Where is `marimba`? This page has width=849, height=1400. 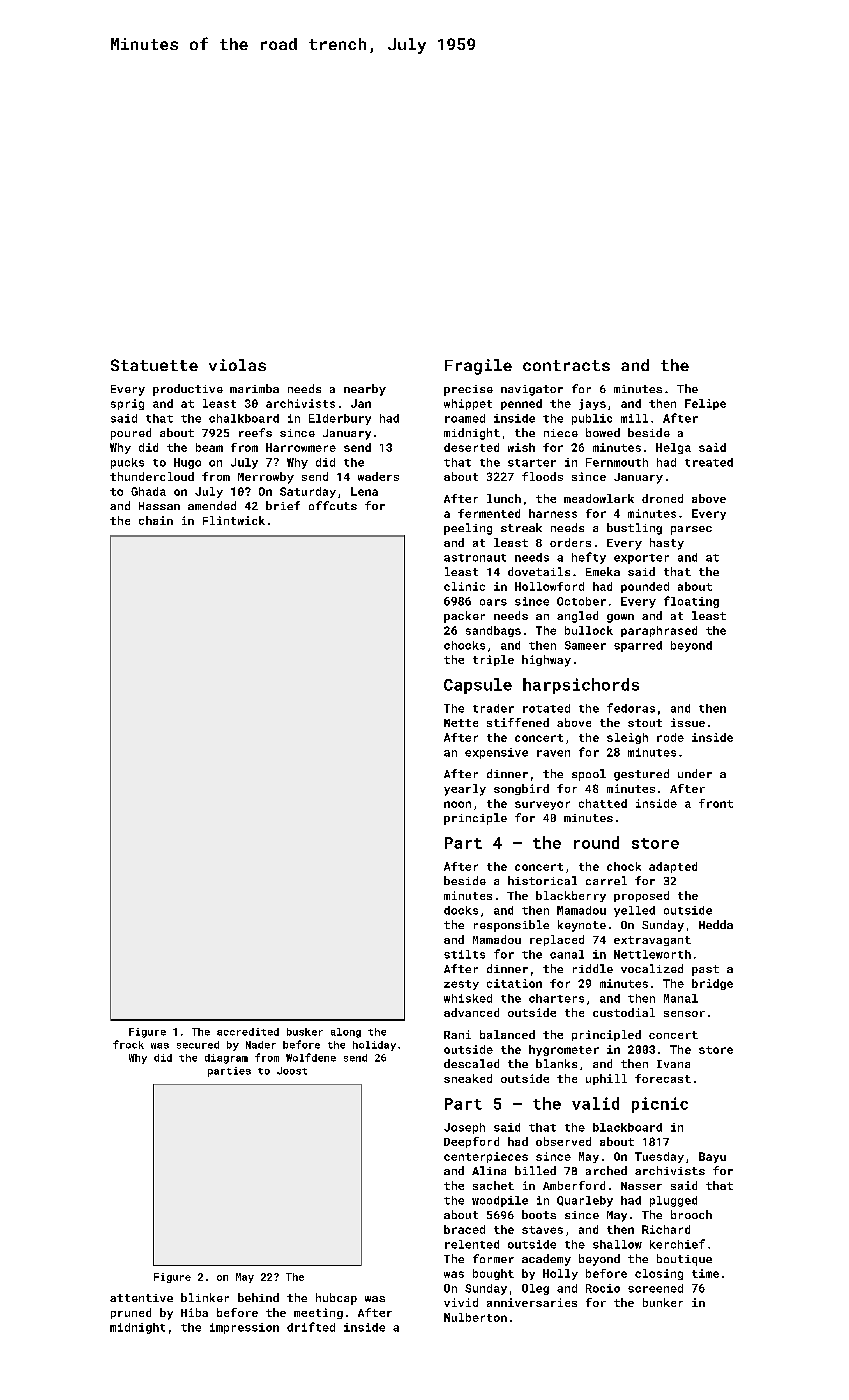 marimba is located at coordinates (254, 388).
